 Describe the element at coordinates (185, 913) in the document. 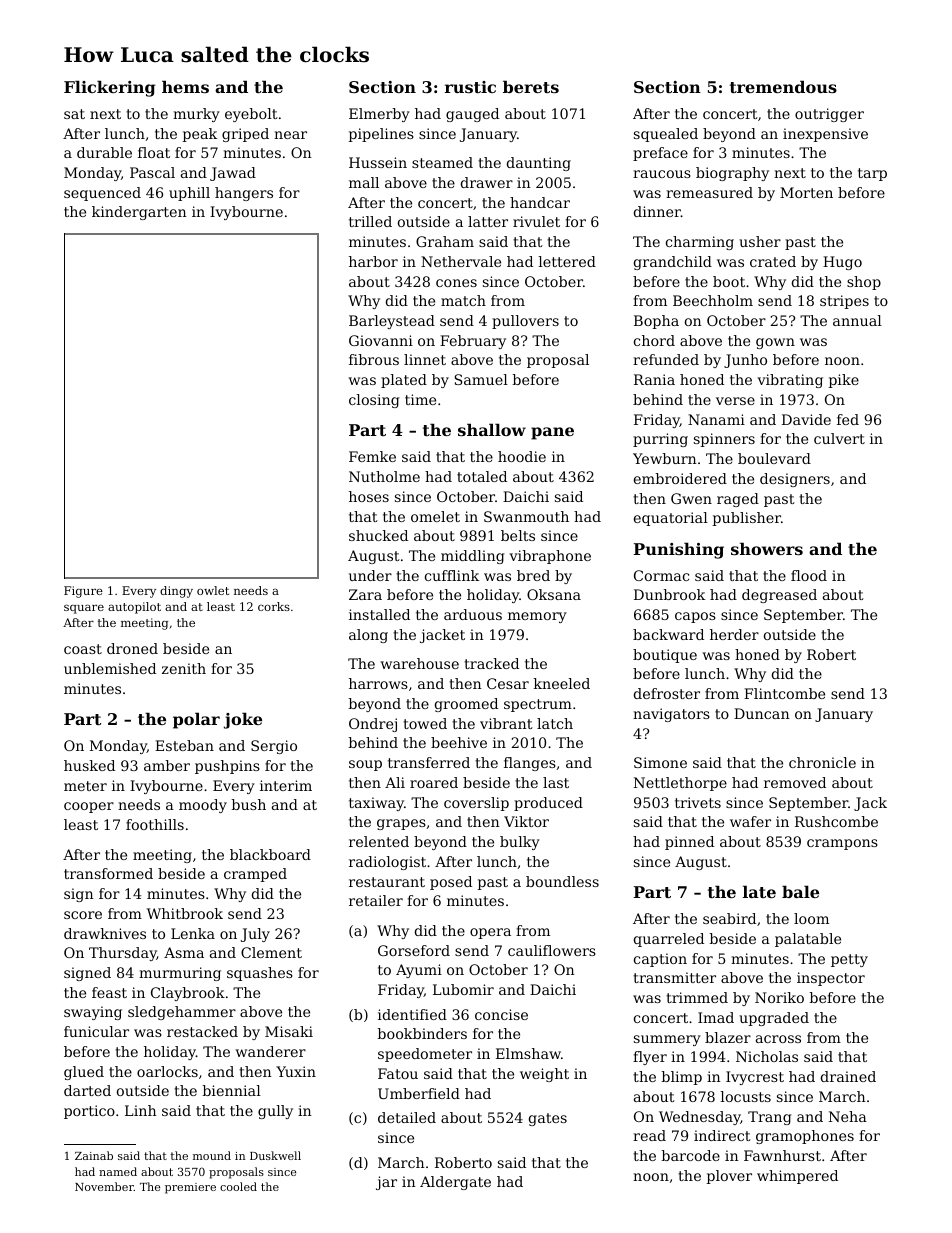

I see `Whitbrook` at that location.
